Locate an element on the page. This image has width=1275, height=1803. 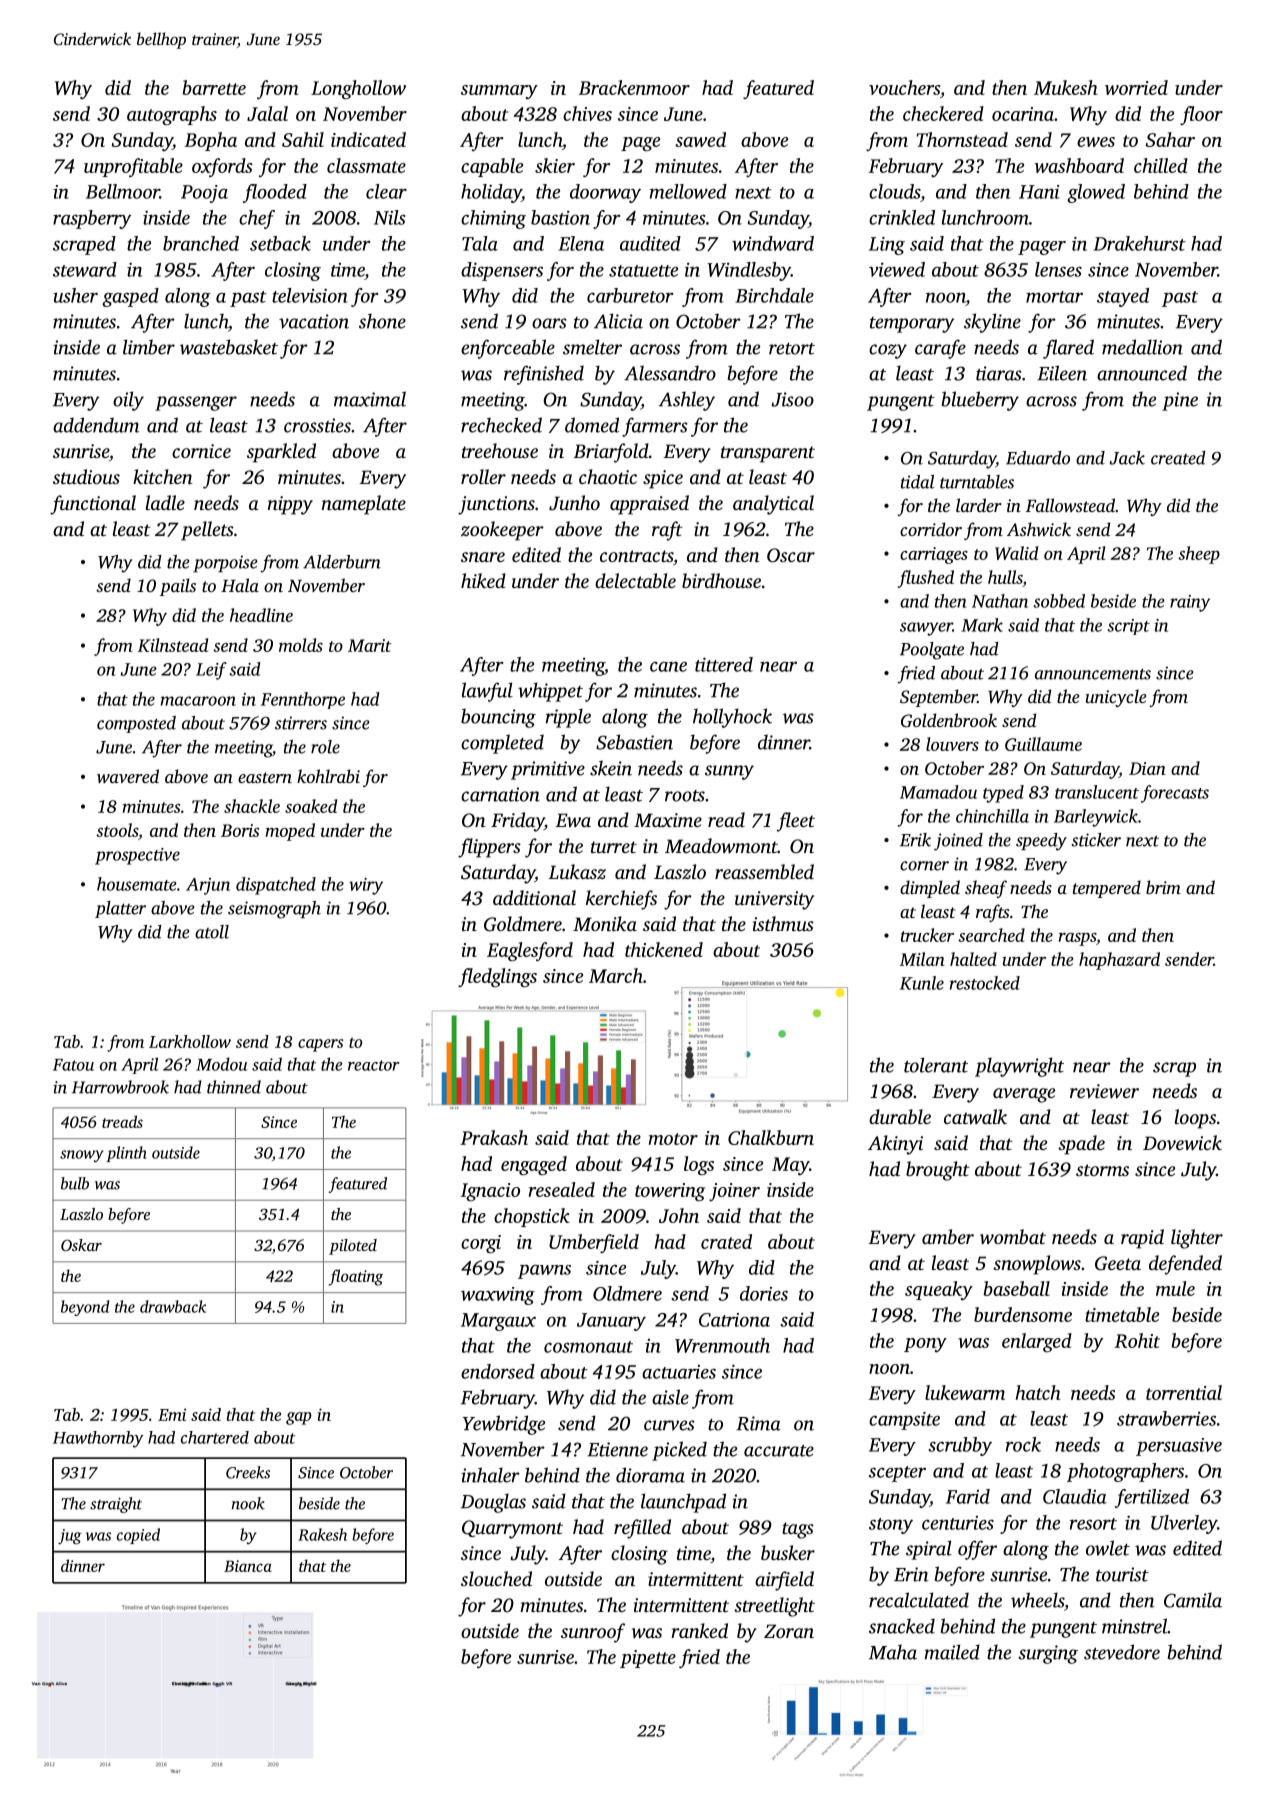
Brackenmoor is located at coordinates (634, 87).
